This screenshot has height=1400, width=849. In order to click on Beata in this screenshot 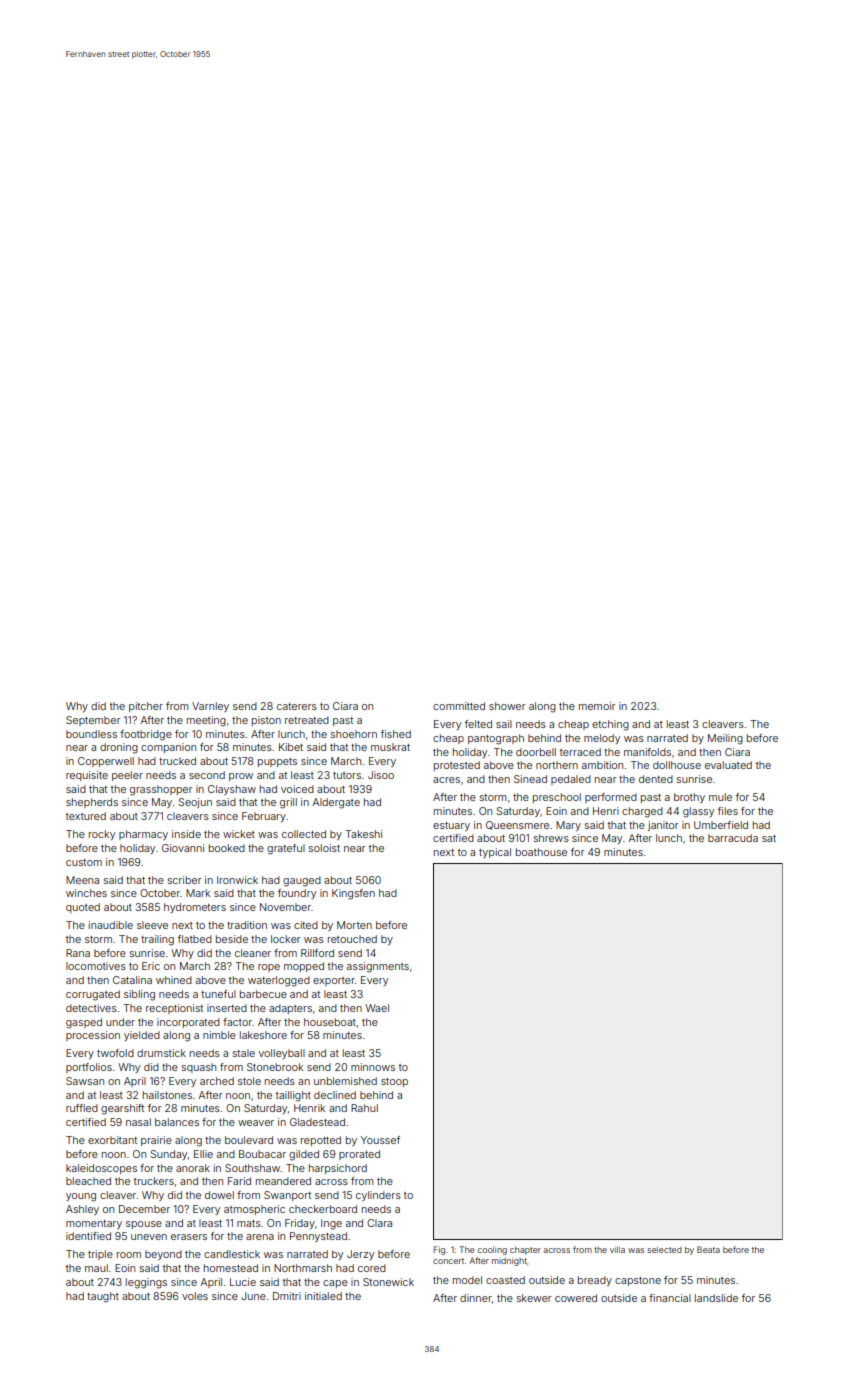, I will do `click(708, 1249)`.
